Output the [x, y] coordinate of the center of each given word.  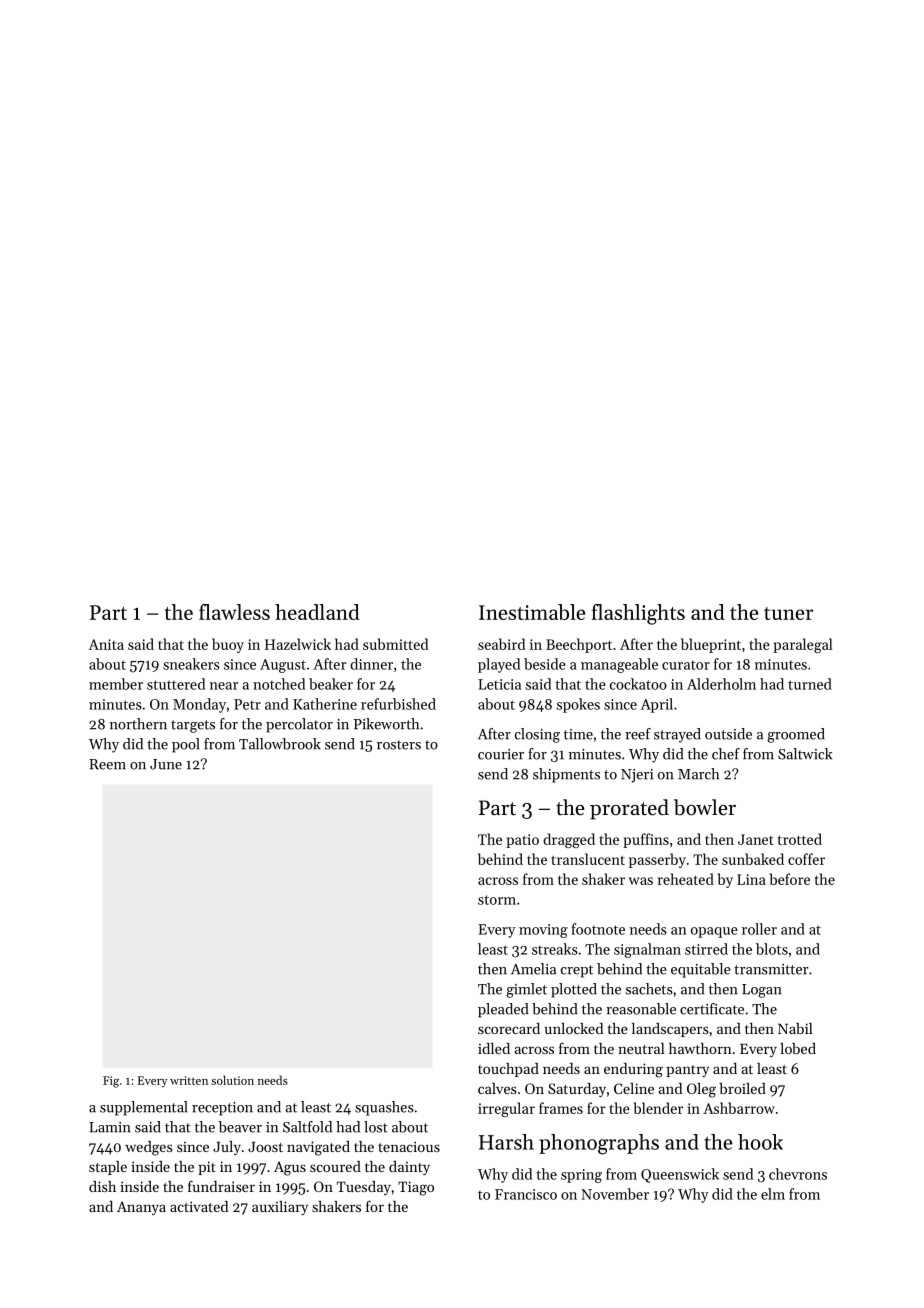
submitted [395, 644]
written [189, 1080]
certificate [712, 1009]
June [166, 764]
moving [543, 931]
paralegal [803, 645]
